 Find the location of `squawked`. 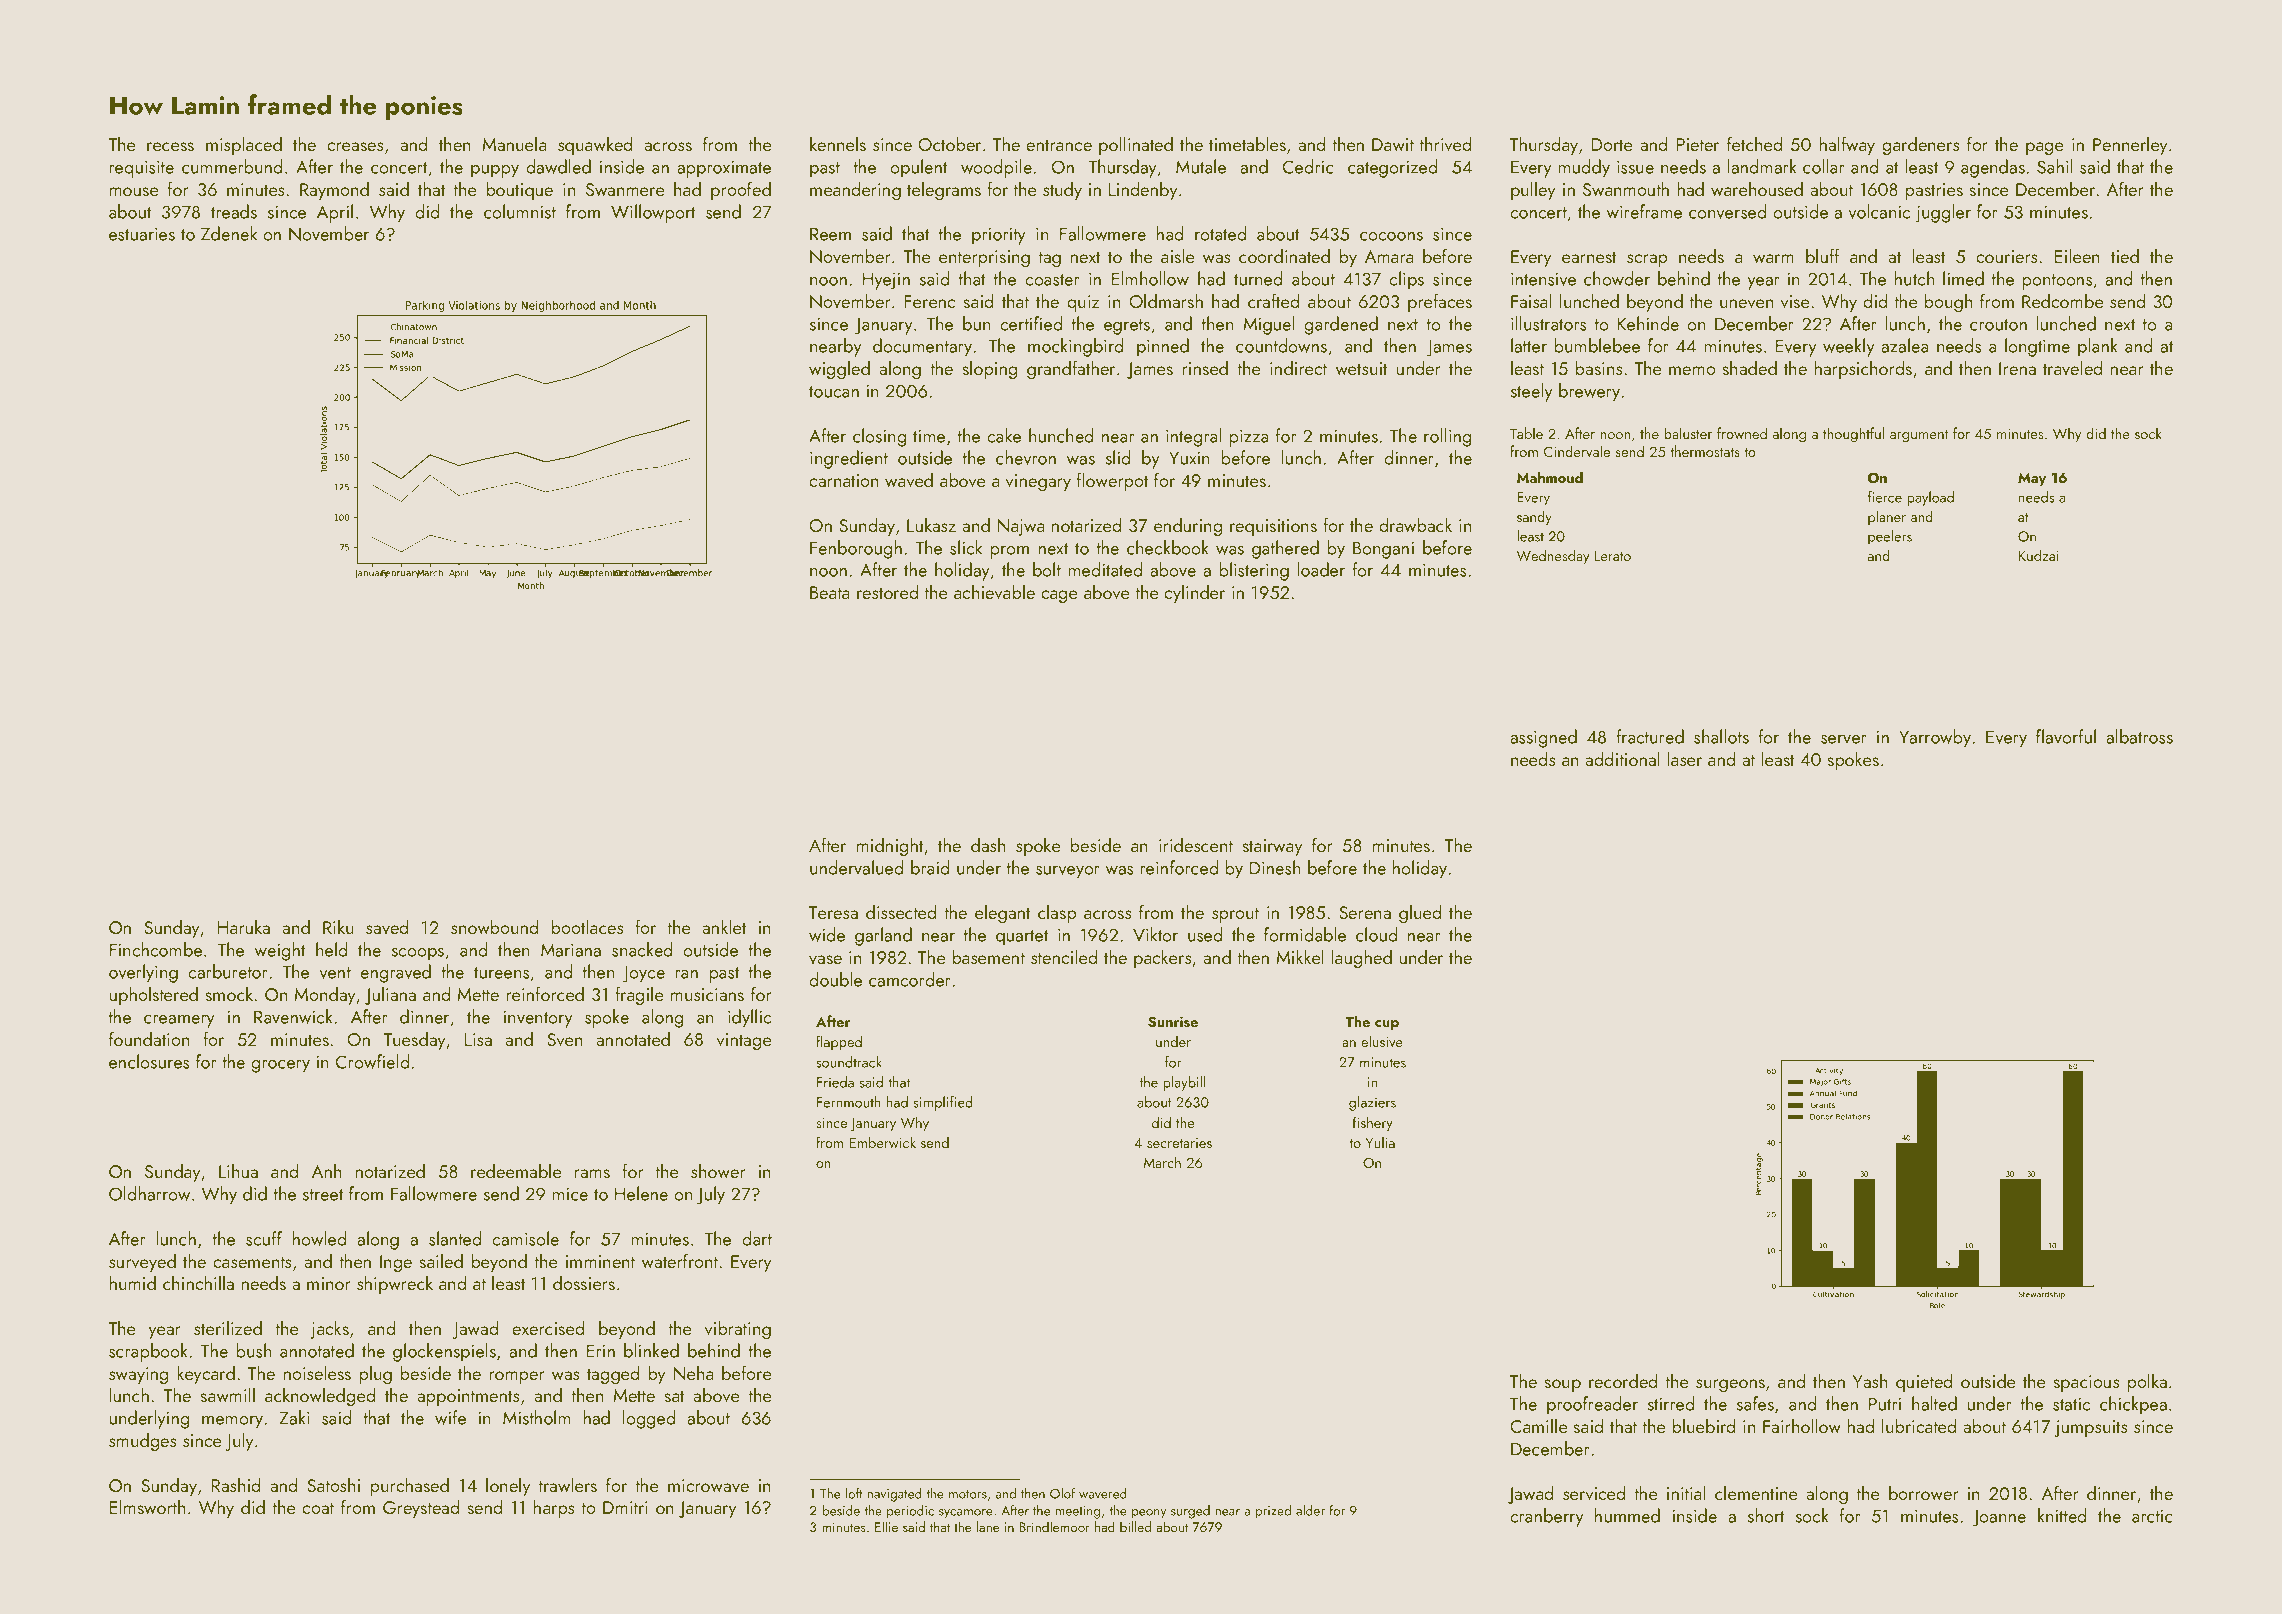

squawked is located at coordinates (595, 146).
